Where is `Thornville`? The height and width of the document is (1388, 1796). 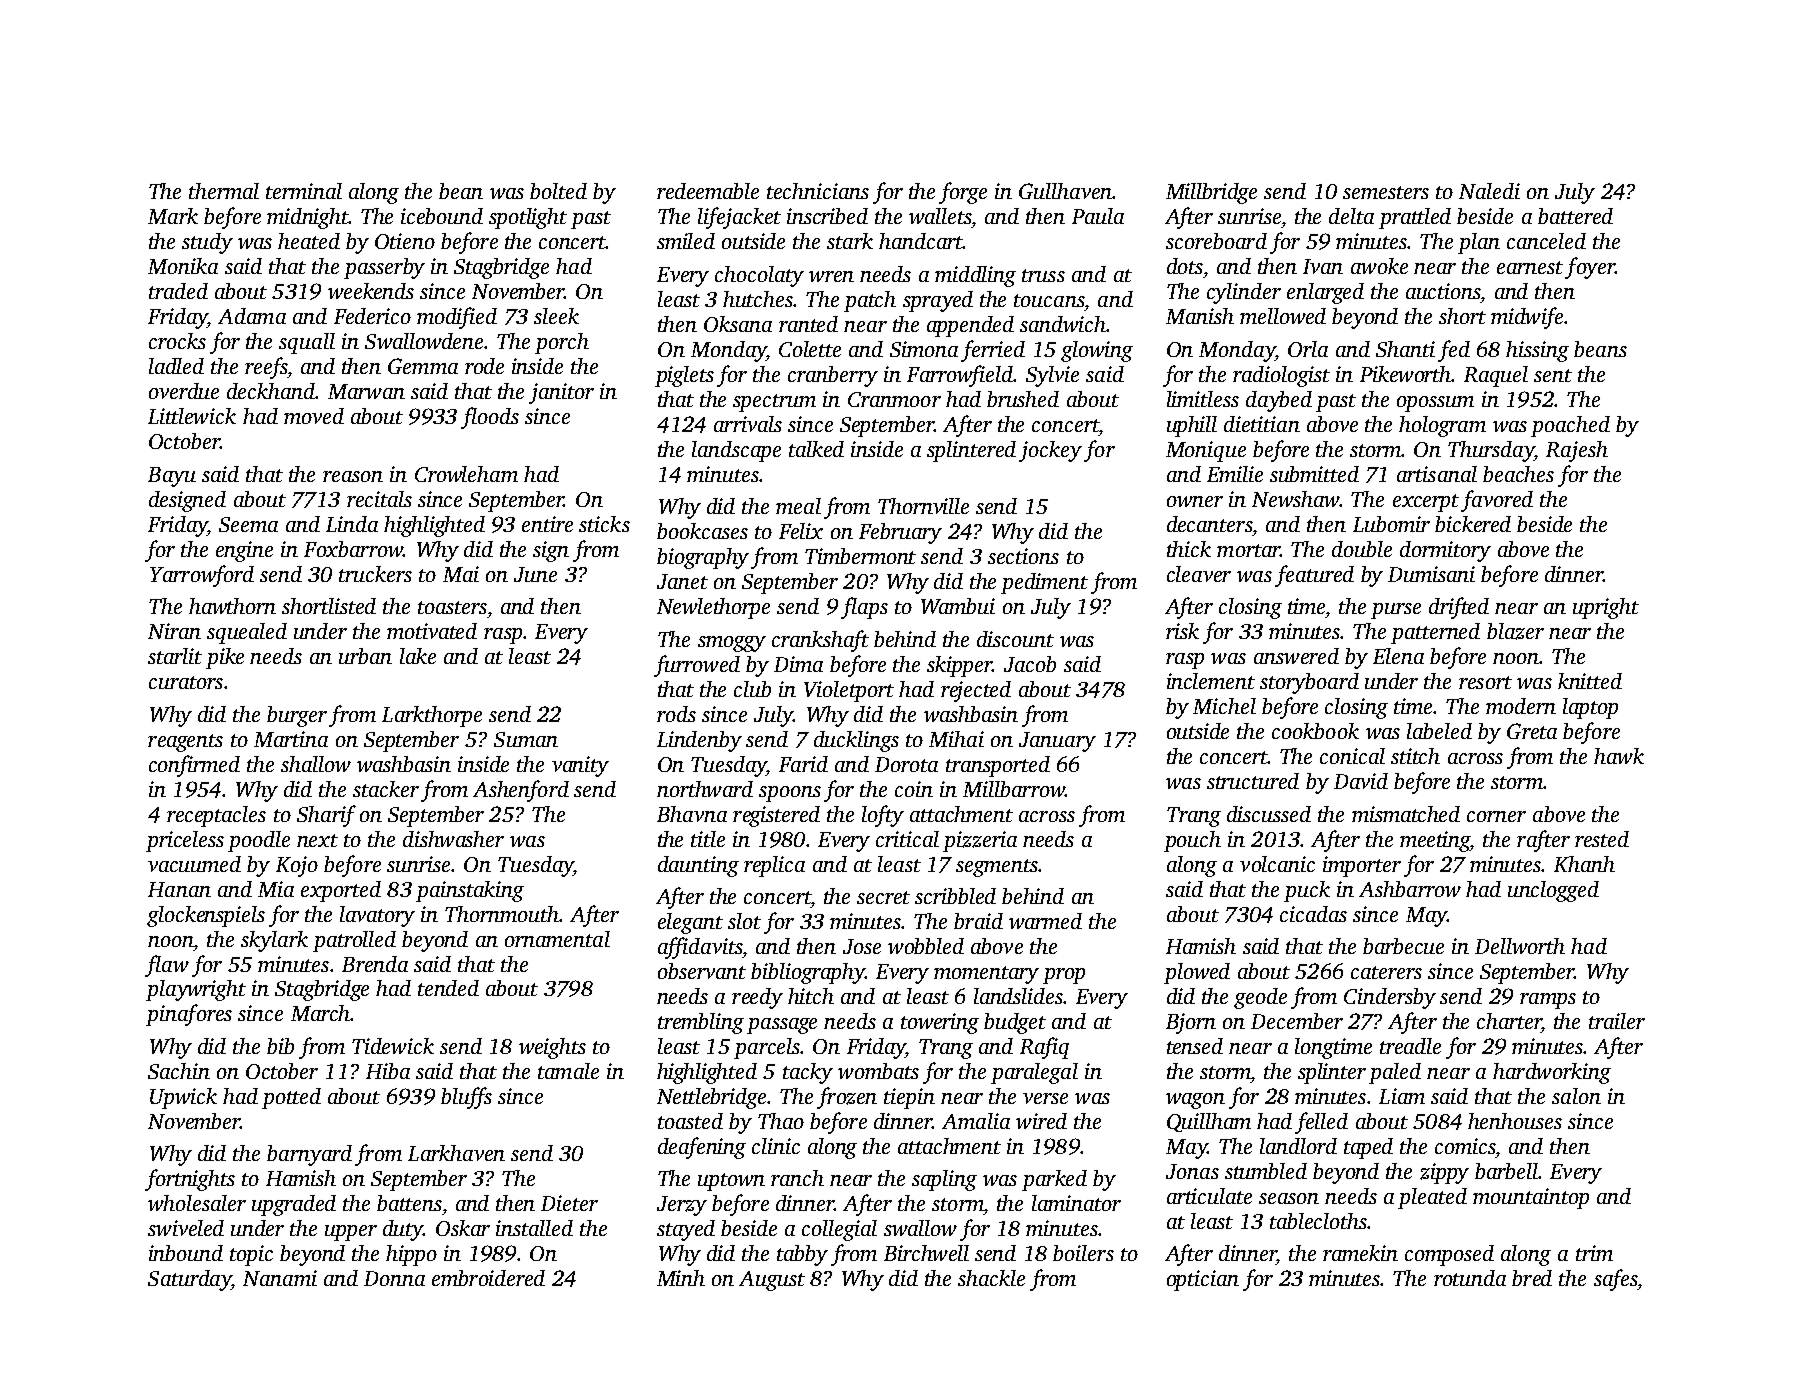 Thornville is located at coordinates (923, 506).
